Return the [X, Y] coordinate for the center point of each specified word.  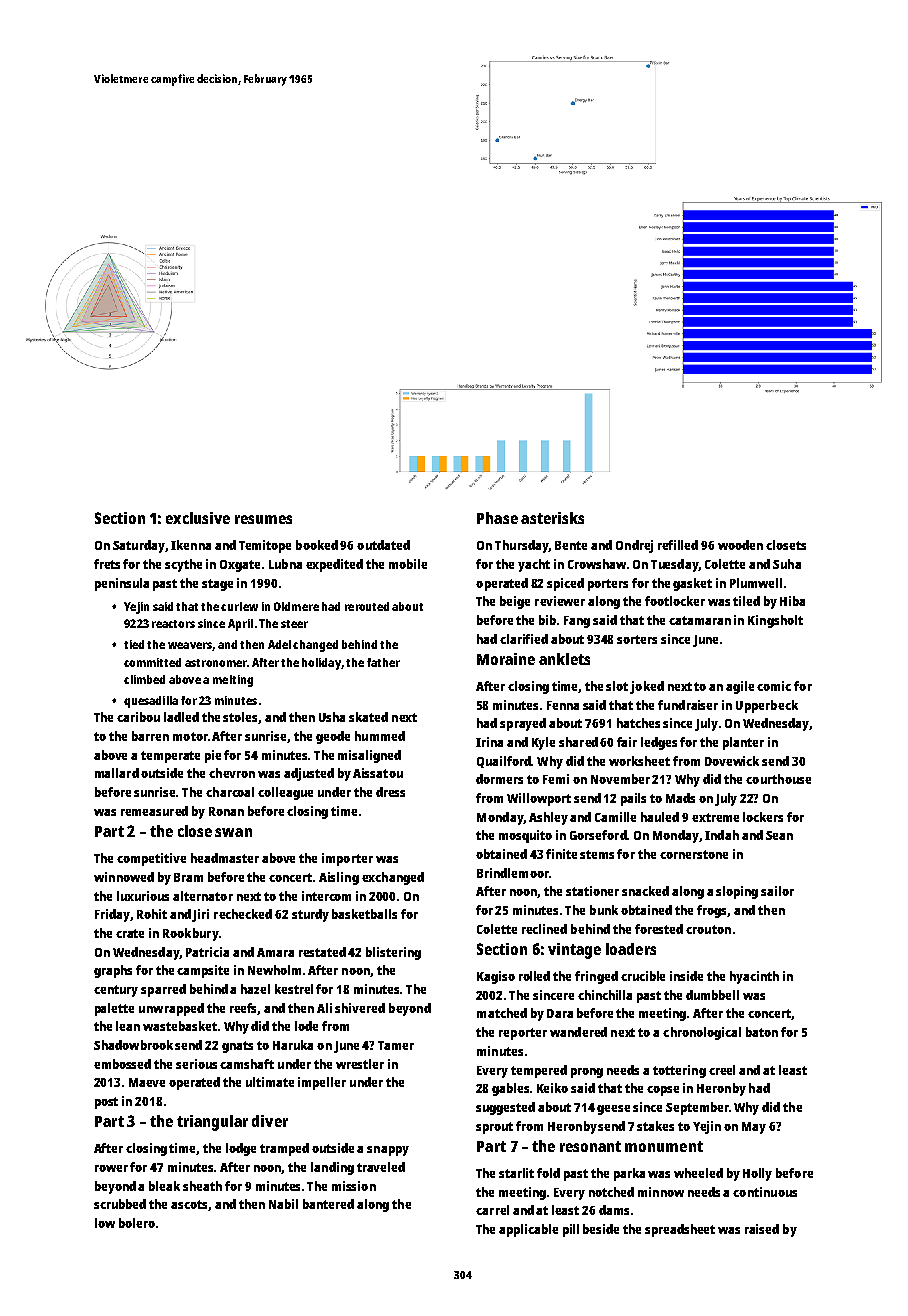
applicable [528, 1230]
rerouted [367, 606]
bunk [604, 910]
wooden [740, 545]
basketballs [364, 914]
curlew [239, 606]
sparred [163, 990]
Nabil [283, 1204]
